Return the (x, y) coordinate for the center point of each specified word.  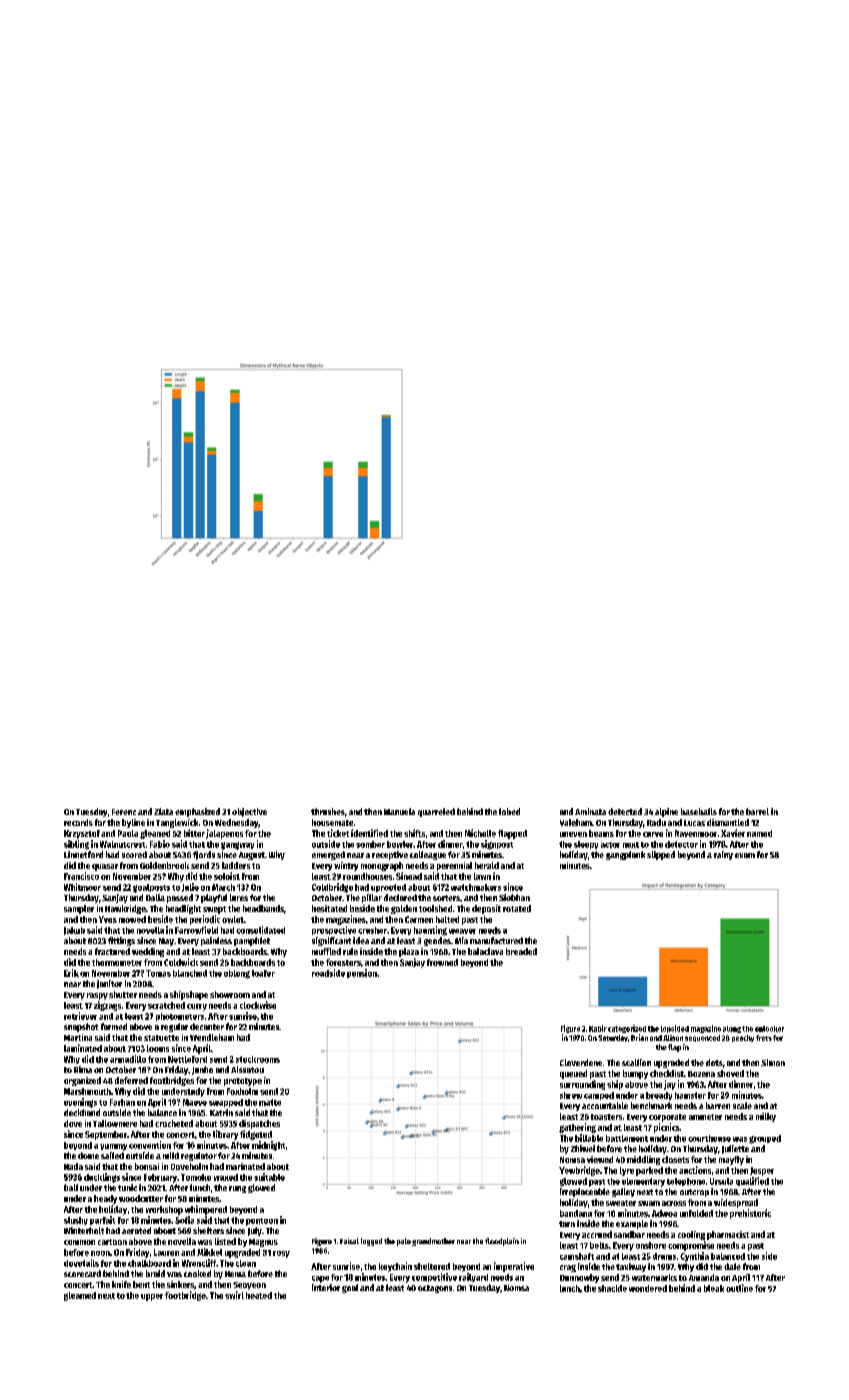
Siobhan (514, 897)
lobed (509, 811)
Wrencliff (199, 1263)
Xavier (733, 833)
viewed (600, 1159)
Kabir (598, 1028)
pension (362, 973)
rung (237, 1189)
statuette (161, 1038)
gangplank (625, 855)
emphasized (197, 812)
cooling (691, 1235)
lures (239, 897)
